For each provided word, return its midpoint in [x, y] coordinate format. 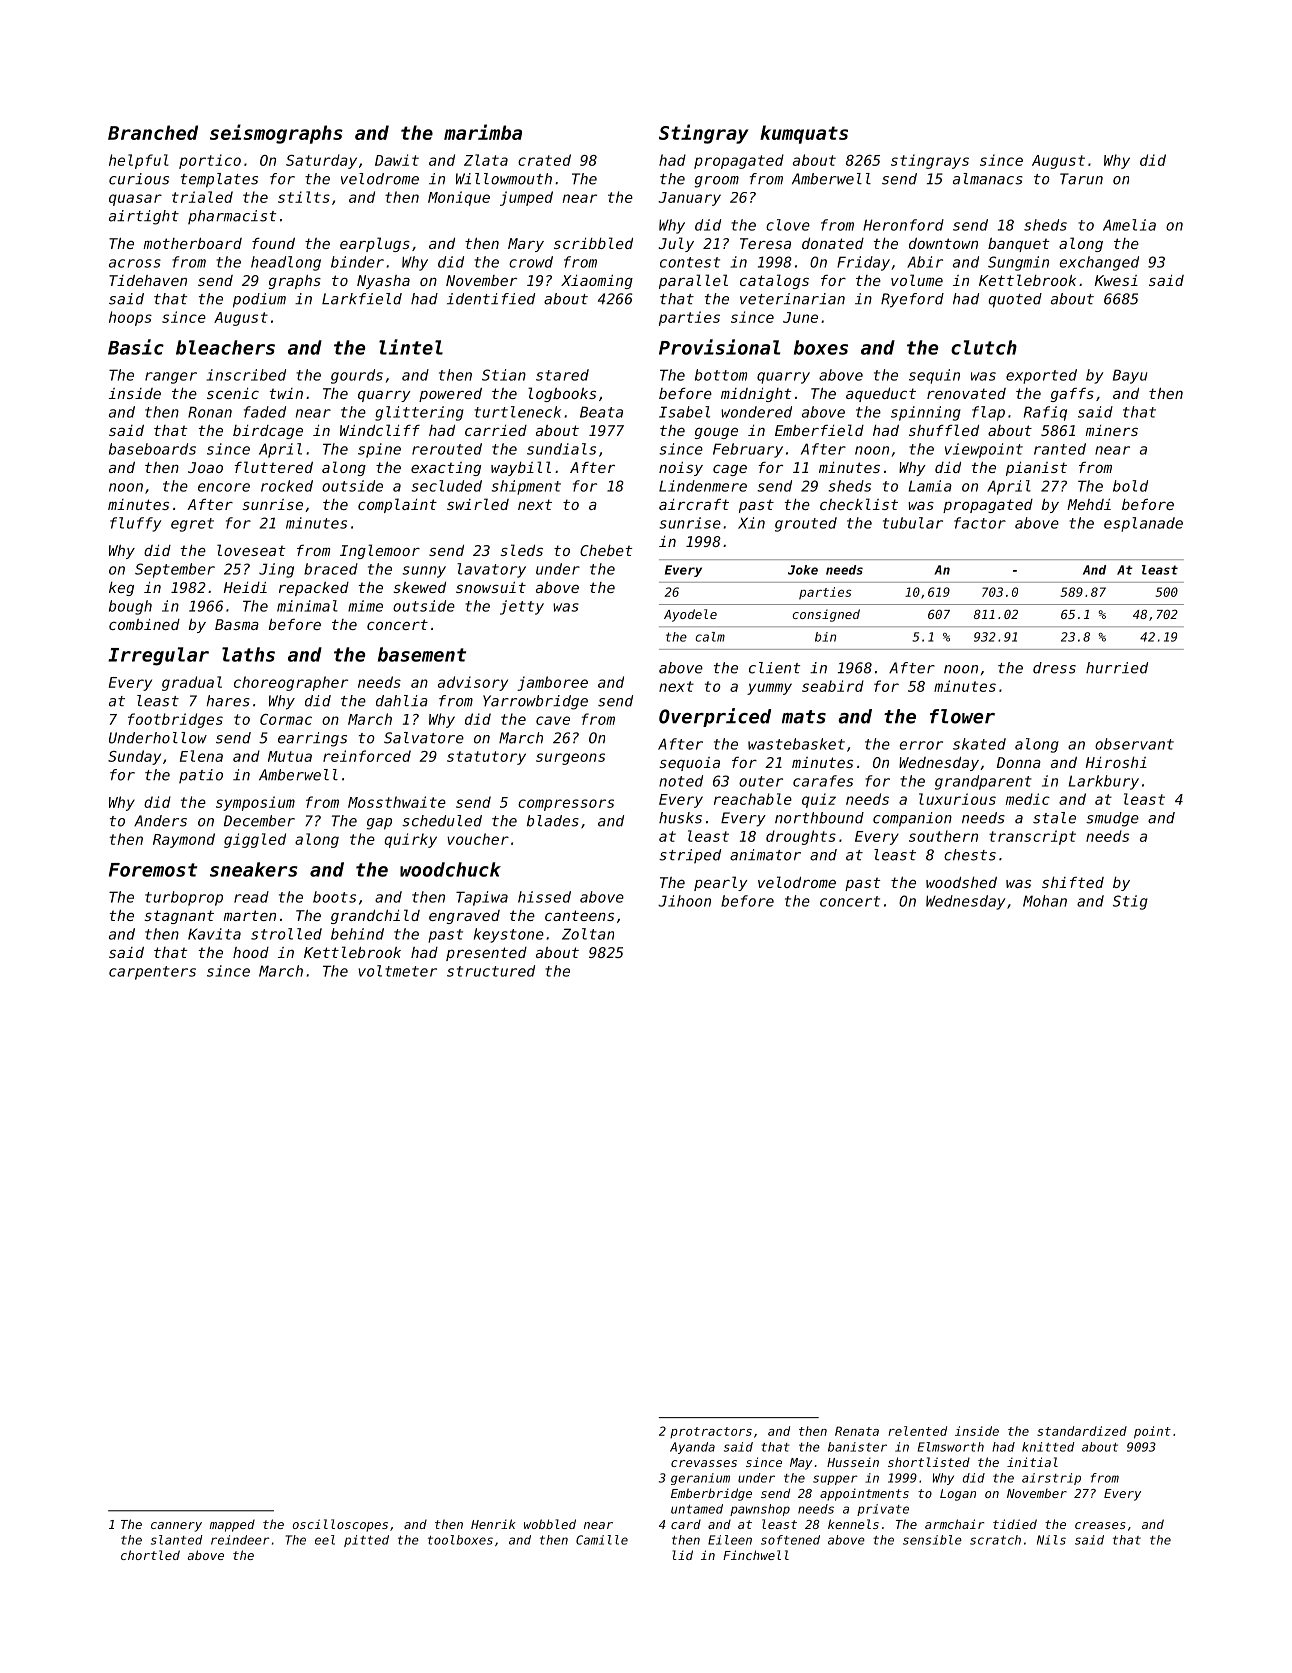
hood [251, 952]
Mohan [1045, 901]
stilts [304, 197]
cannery [176, 1527]
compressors [566, 805]
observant [1134, 744]
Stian [504, 375]
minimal [307, 606]
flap [988, 413]
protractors [711, 1432]
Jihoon [684, 901]
